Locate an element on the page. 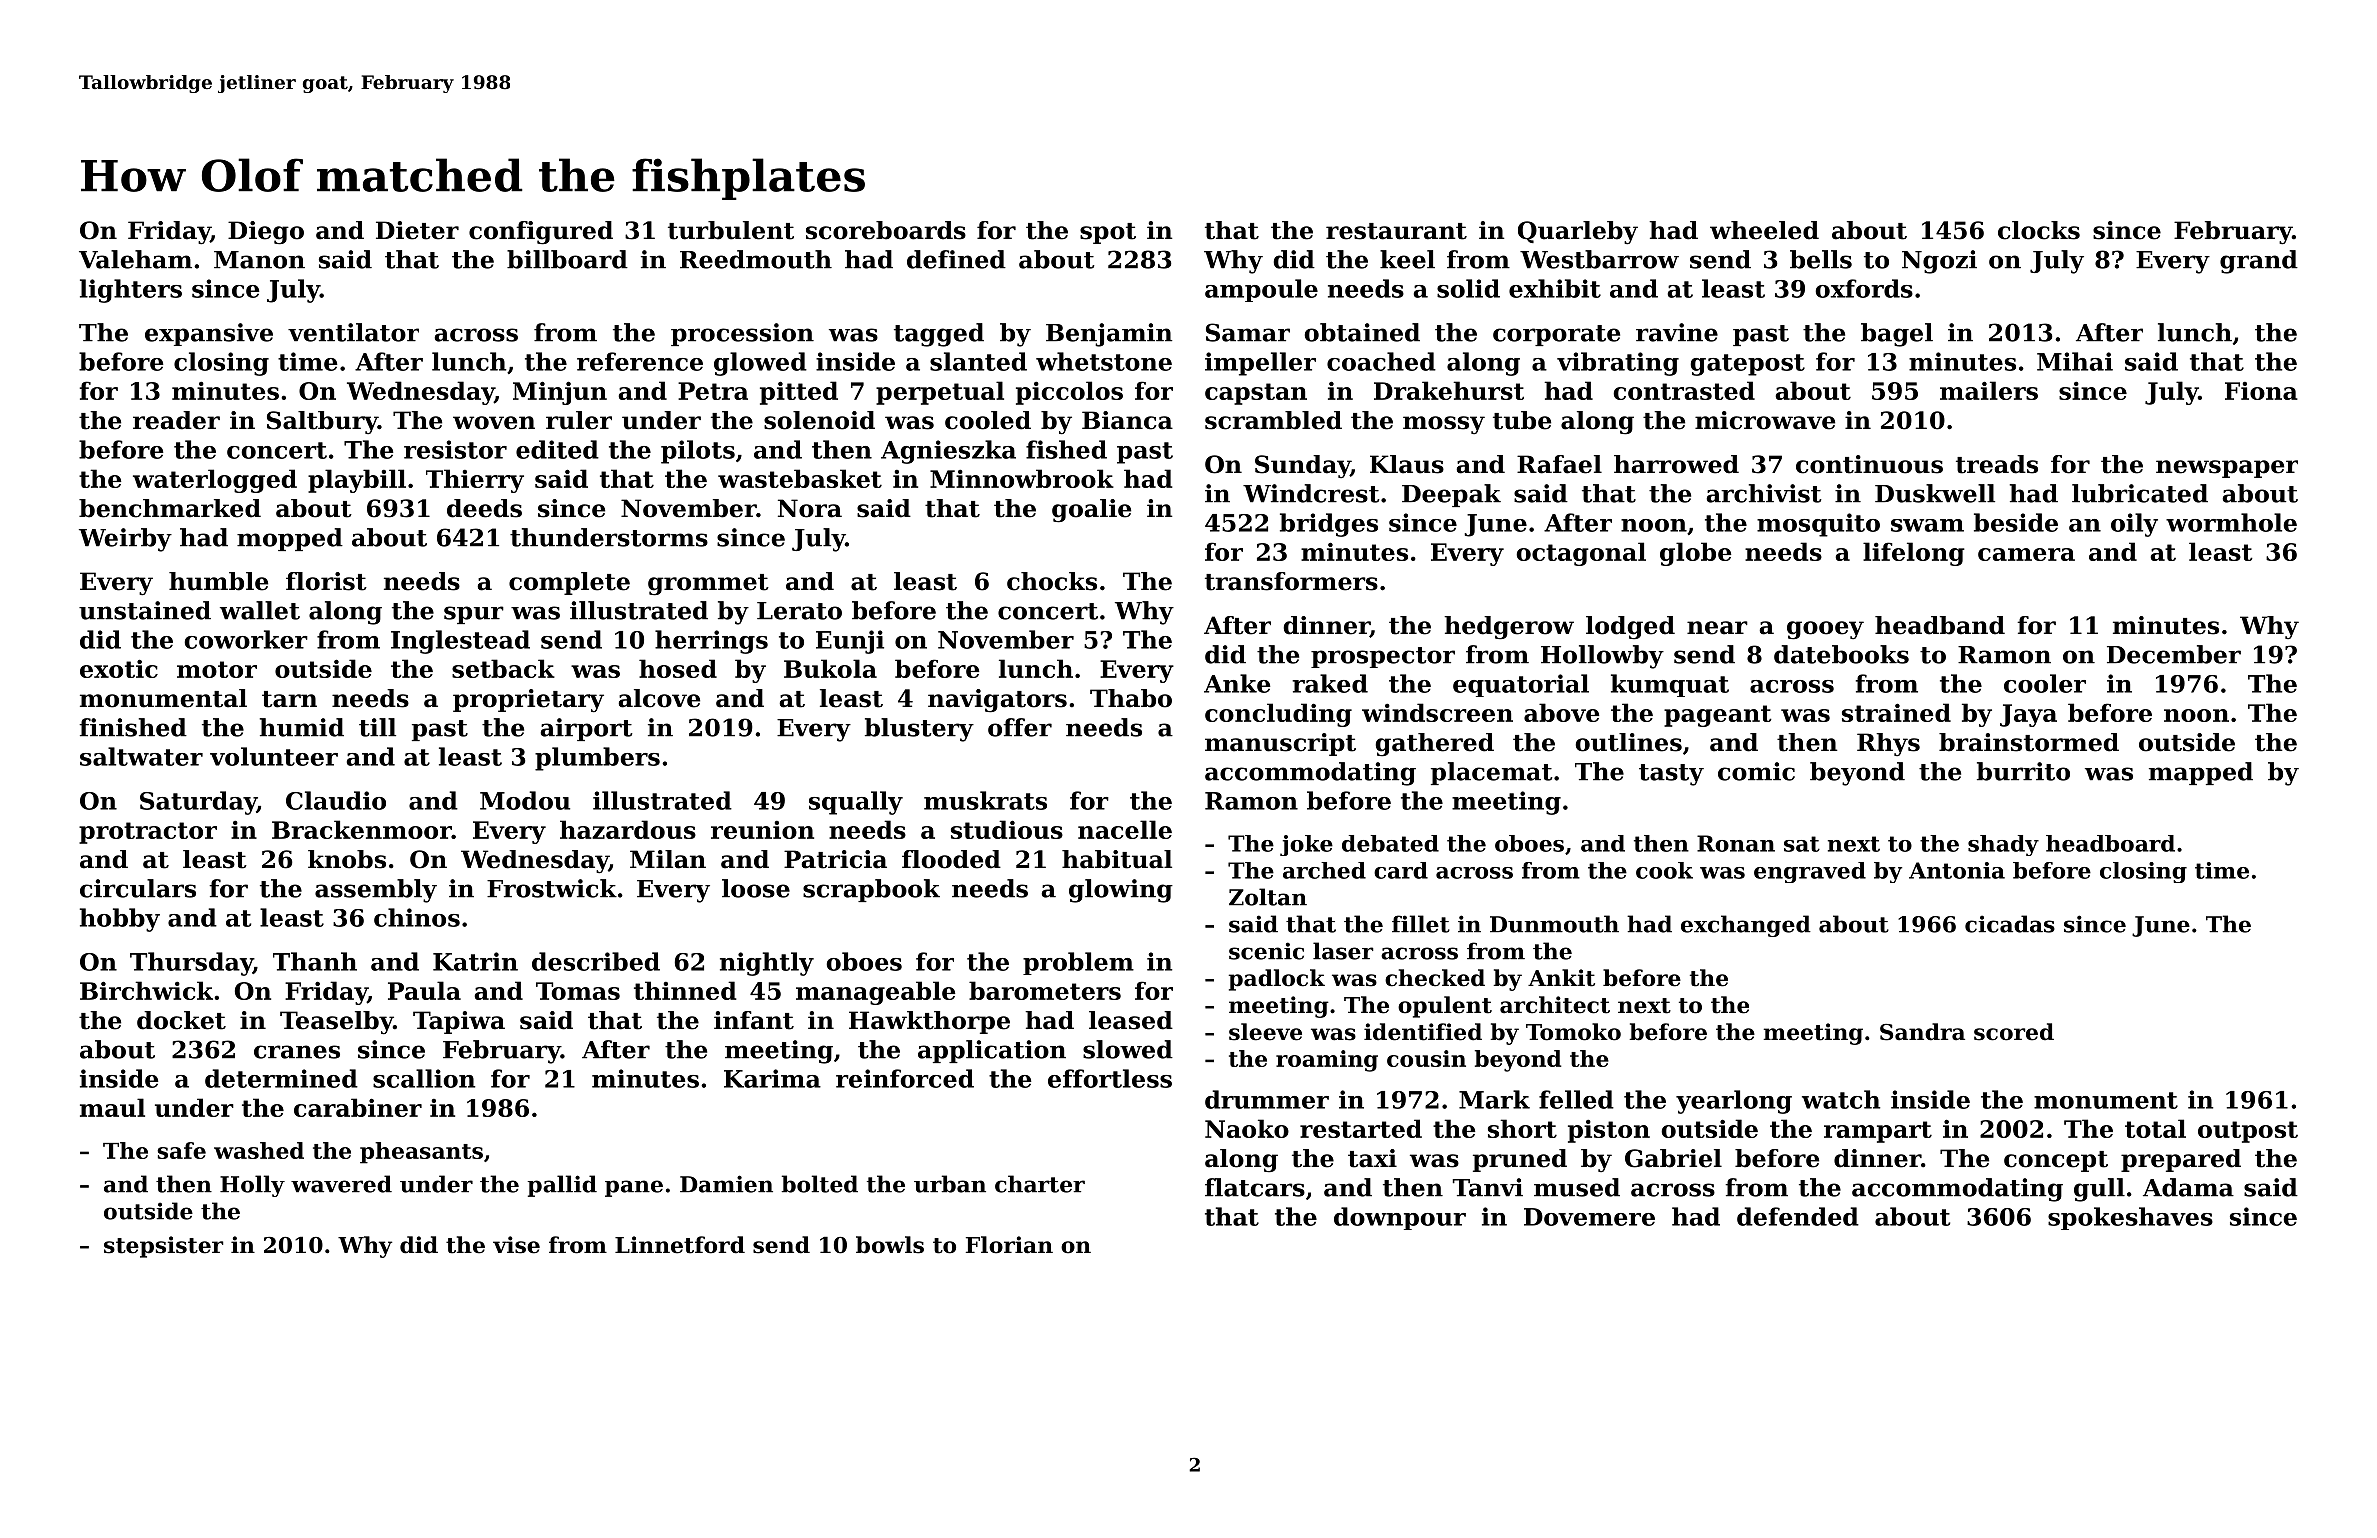 The image size is (2377, 1538). corporate is located at coordinates (1556, 335).
